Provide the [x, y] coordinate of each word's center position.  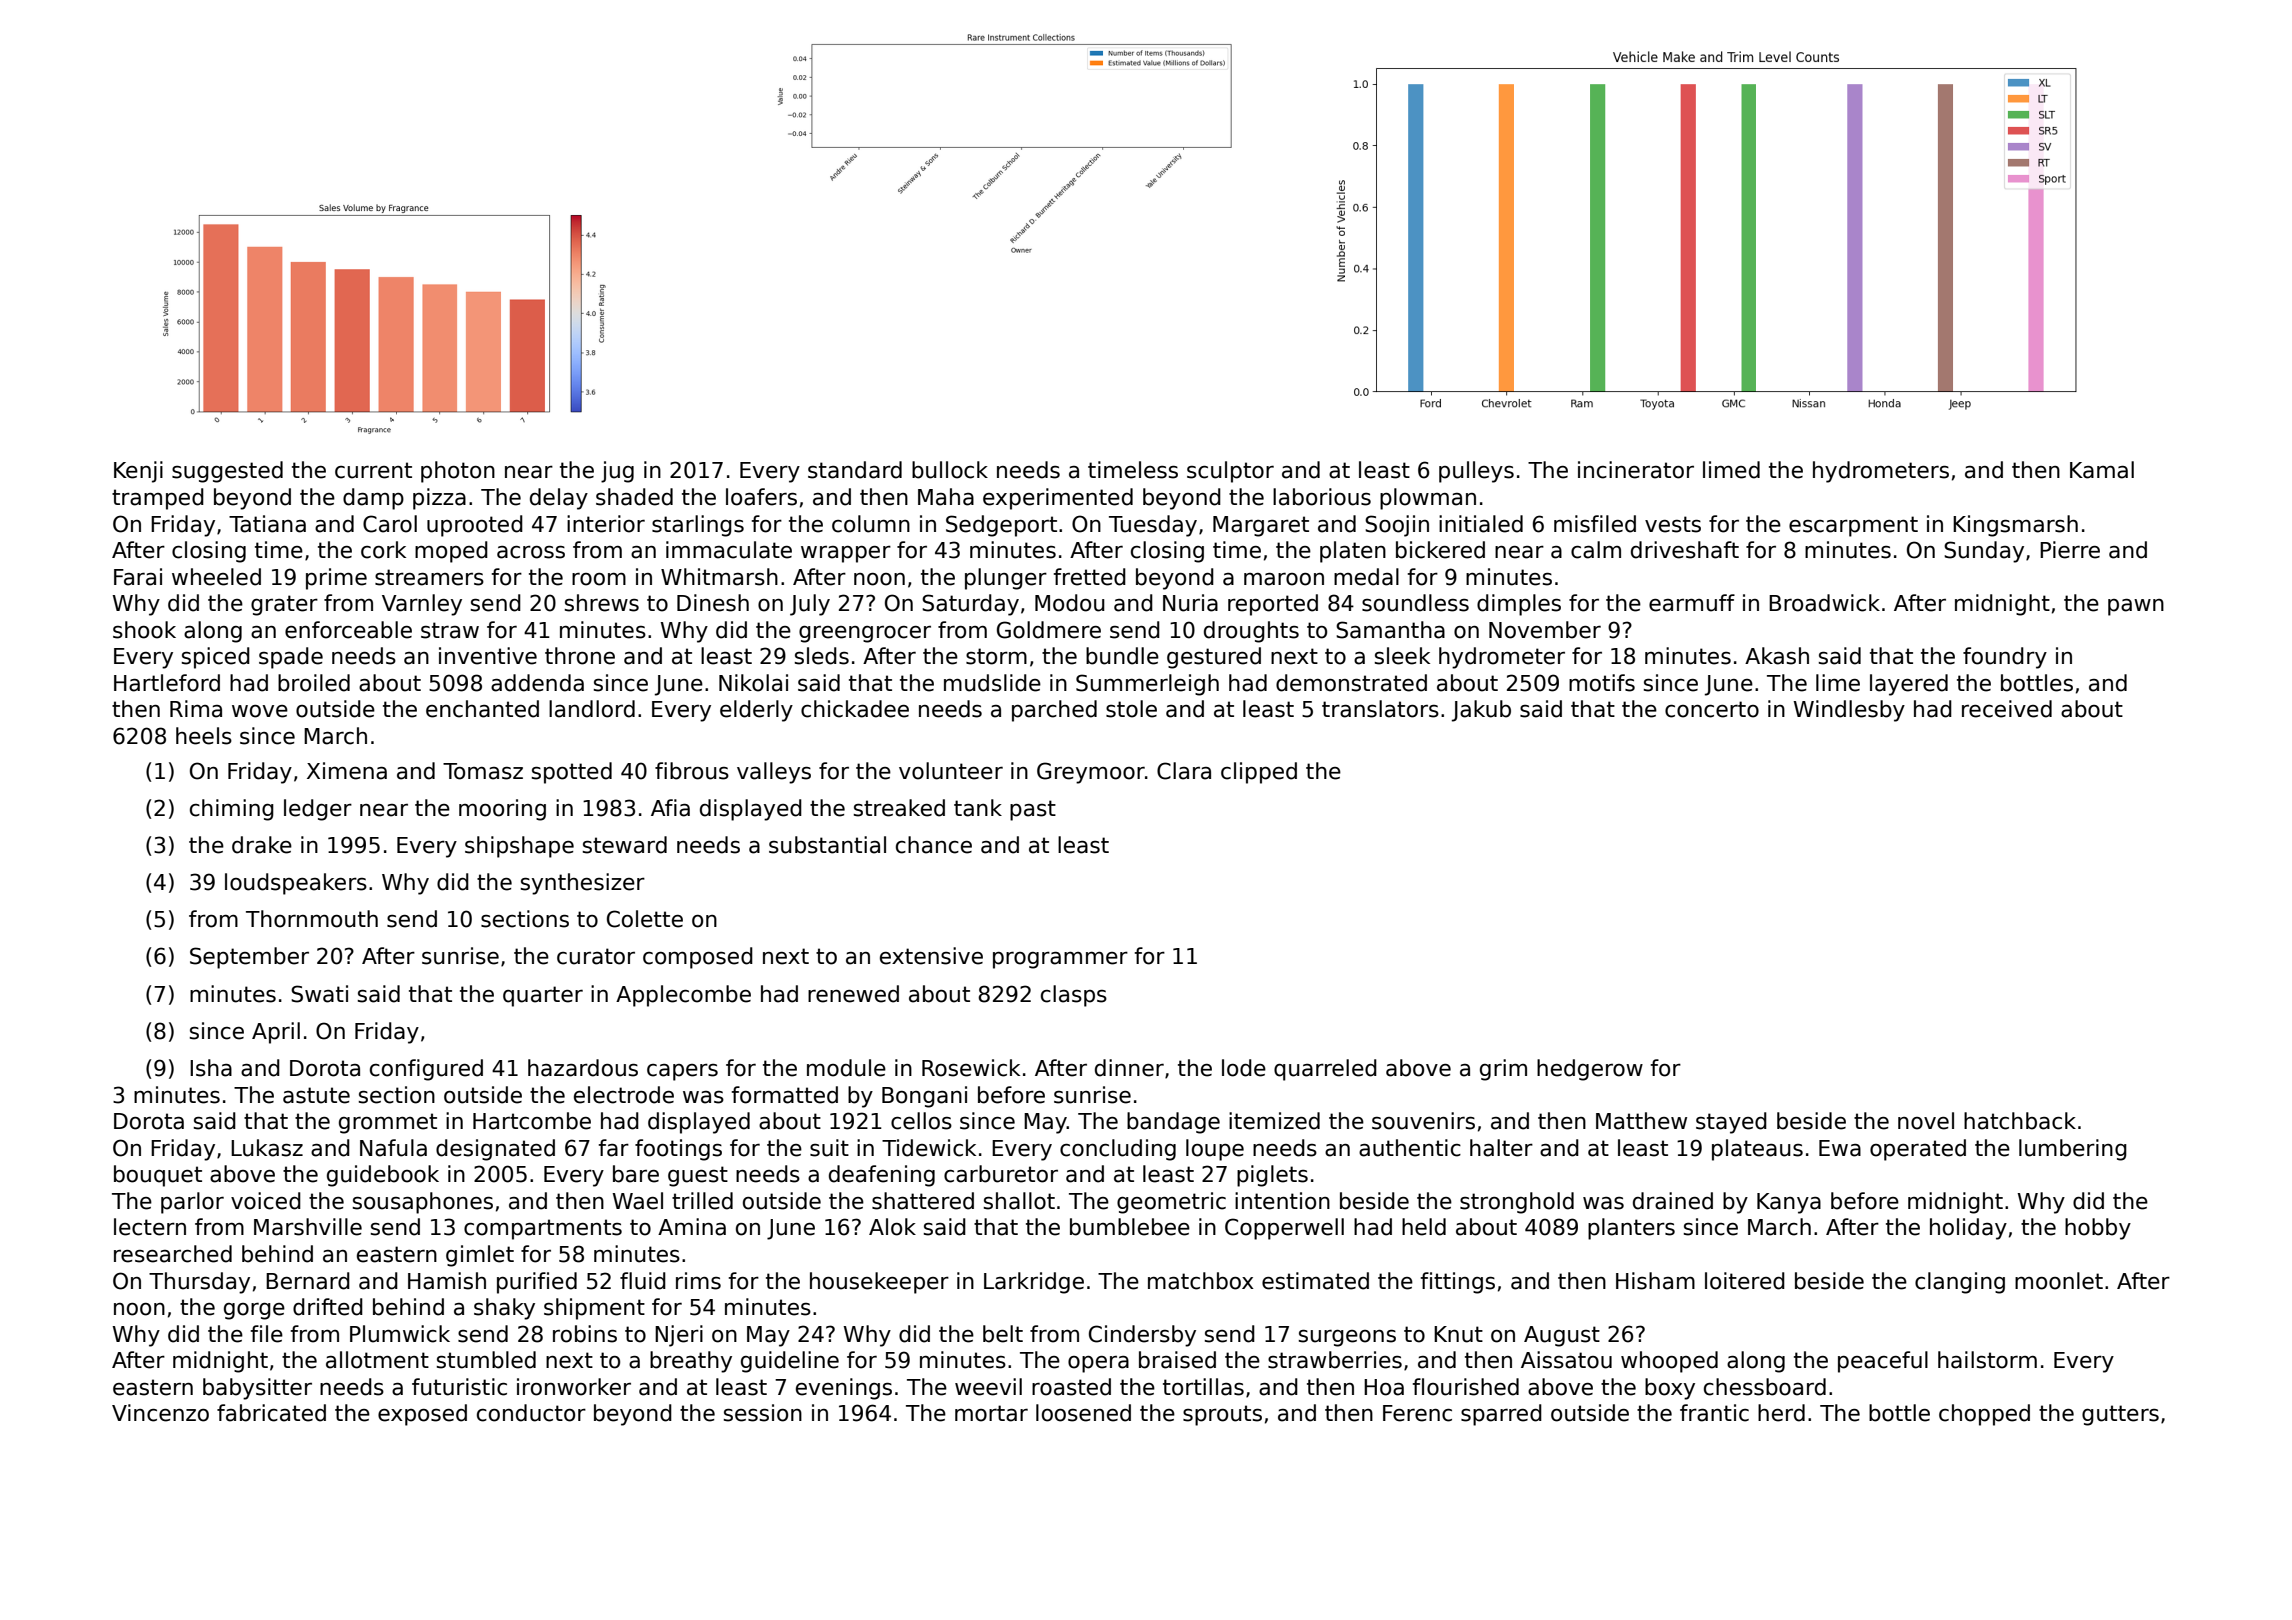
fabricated [271, 1413]
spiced [216, 658]
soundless [1415, 603]
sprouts [1222, 1415]
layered [1909, 685]
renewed [853, 994]
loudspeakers [296, 884]
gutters [2120, 1415]
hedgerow [1590, 1070]
